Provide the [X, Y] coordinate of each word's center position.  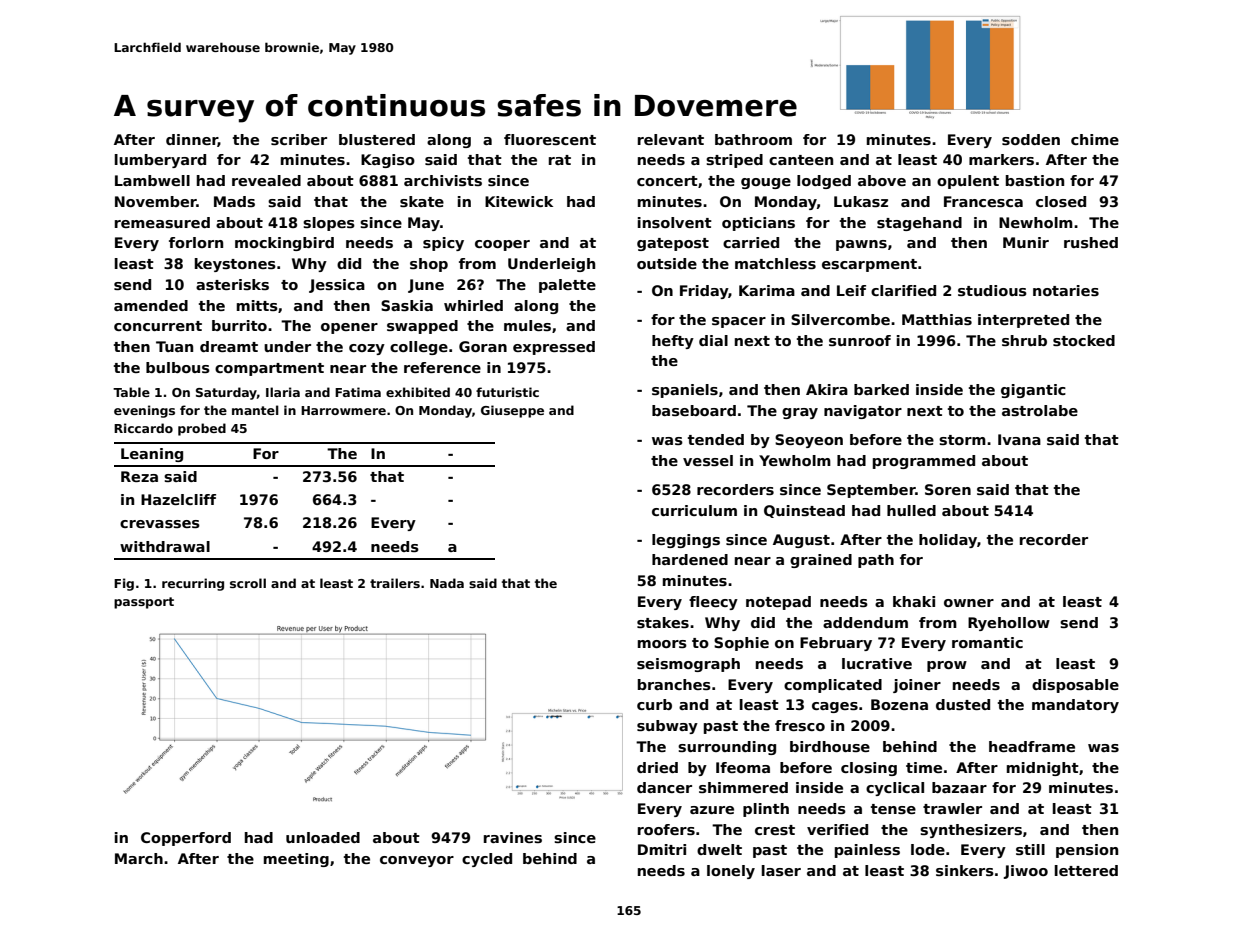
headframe [1032, 746]
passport [144, 603]
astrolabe [1040, 410]
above [882, 180]
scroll [248, 583]
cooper [502, 245]
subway [667, 727]
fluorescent [550, 139]
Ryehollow [1009, 624]
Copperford [186, 839]
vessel [708, 460]
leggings [686, 541]
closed [1061, 201]
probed [202, 429]
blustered [377, 139]
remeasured [162, 222]
